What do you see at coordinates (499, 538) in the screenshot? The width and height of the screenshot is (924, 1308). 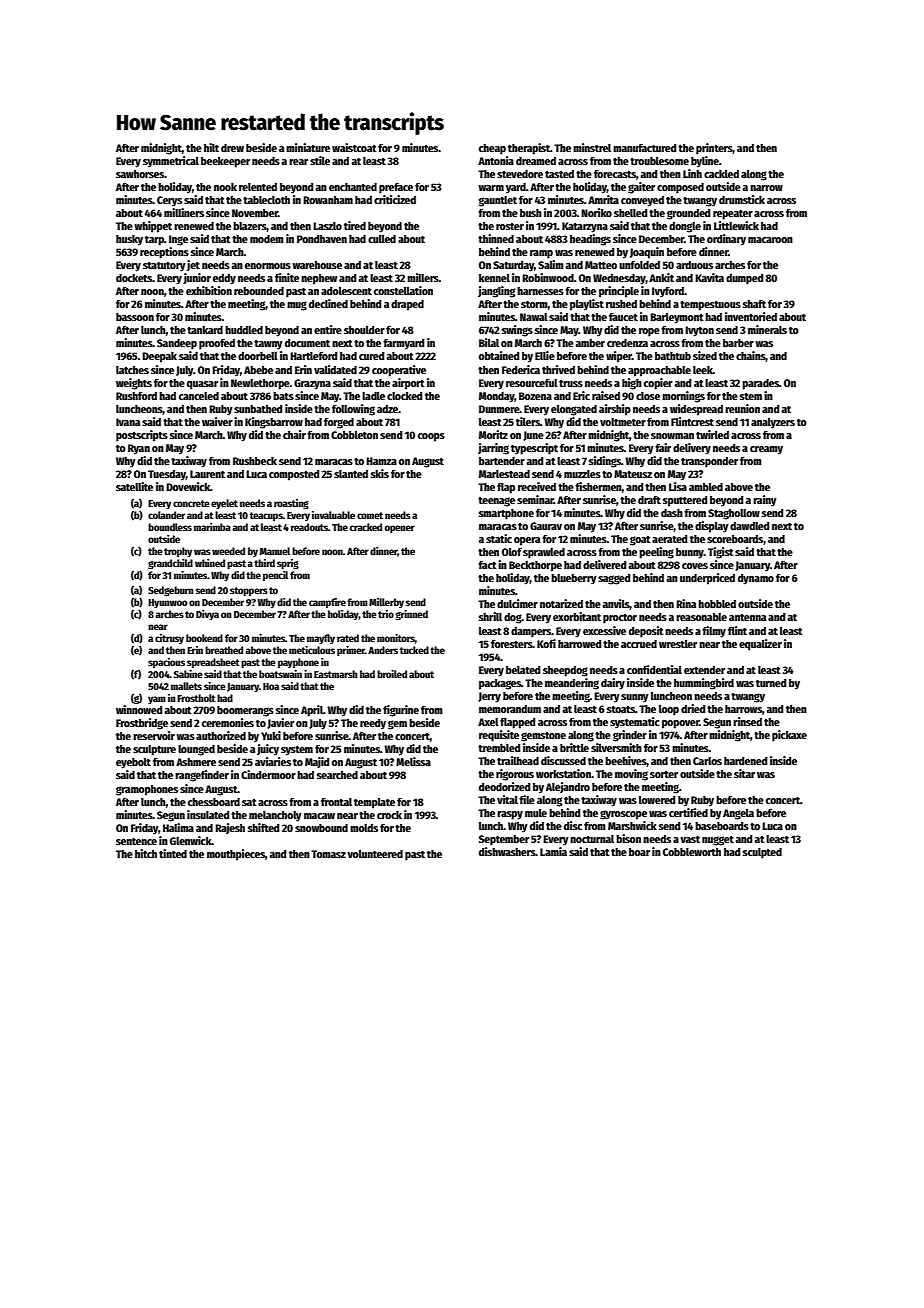 I see `static` at bounding box center [499, 538].
